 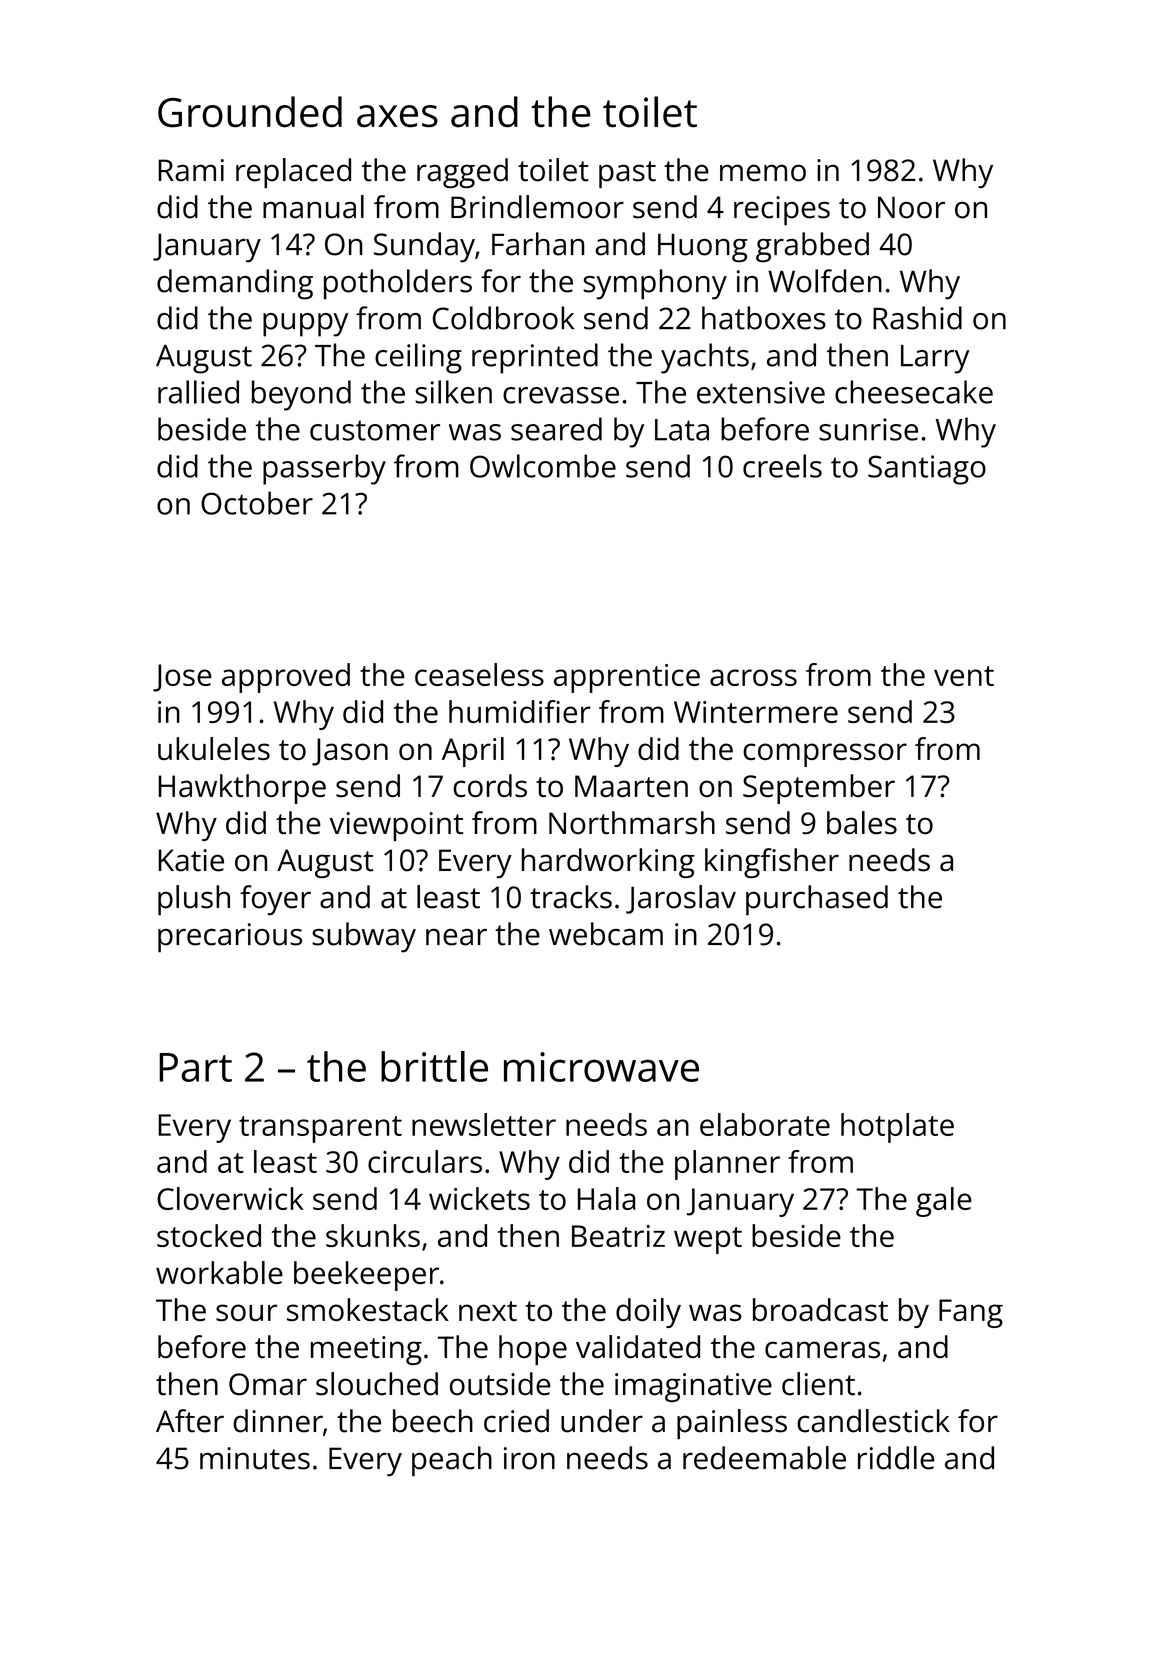 I want to click on workable, so click(x=219, y=1272).
